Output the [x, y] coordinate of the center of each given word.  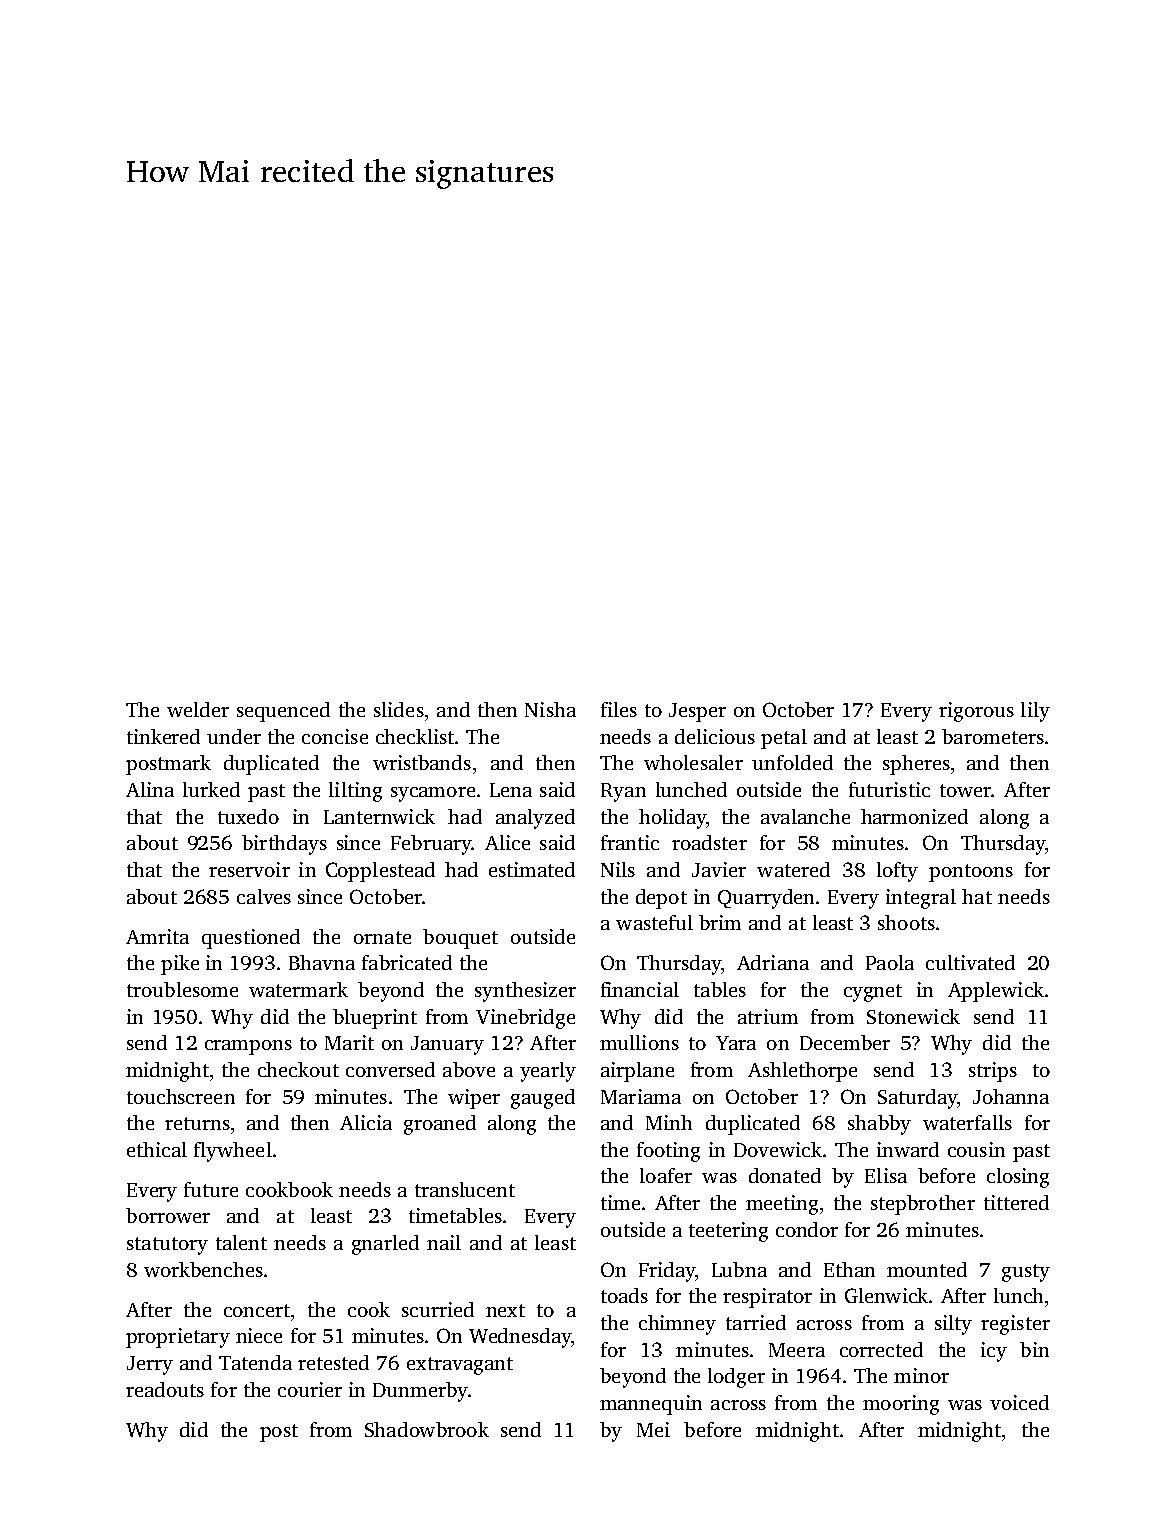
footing [668, 1152]
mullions [639, 1042]
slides [399, 709]
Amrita [157, 936]
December [845, 1042]
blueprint [375, 1019]
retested [333, 1362]
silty [953, 1325]
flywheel [233, 1152]
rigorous [976, 712]
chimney [677, 1325]
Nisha [550, 709]
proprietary [178, 1338]
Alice [507, 842]
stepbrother [923, 1205]
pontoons [971, 873]
